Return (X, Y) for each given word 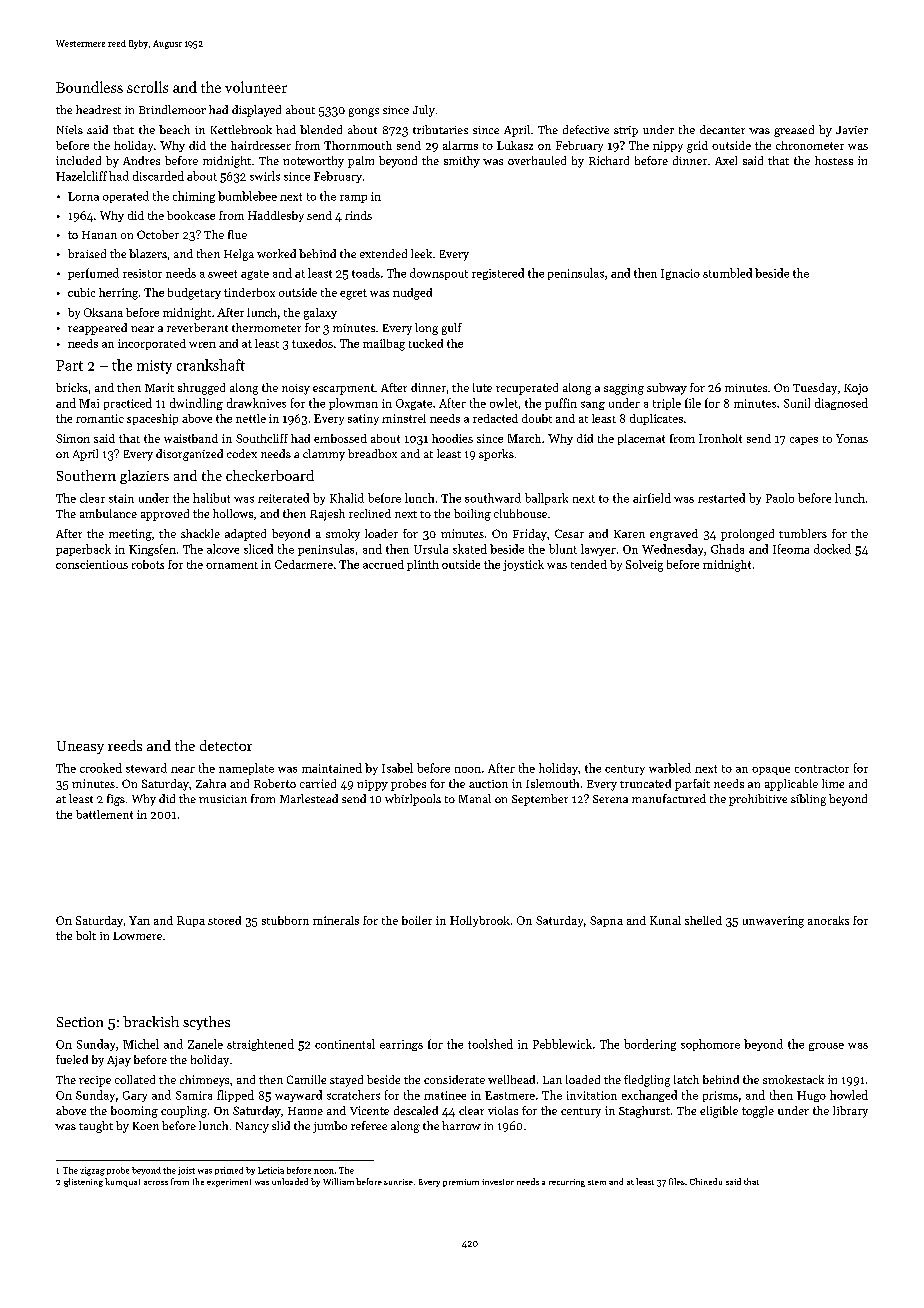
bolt (86, 935)
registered (498, 274)
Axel (726, 160)
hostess (834, 160)
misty (154, 367)
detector (226, 745)
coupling (184, 1112)
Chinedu (706, 1181)
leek (421, 253)
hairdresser (261, 145)
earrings (401, 1045)
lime (833, 783)
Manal (475, 798)
